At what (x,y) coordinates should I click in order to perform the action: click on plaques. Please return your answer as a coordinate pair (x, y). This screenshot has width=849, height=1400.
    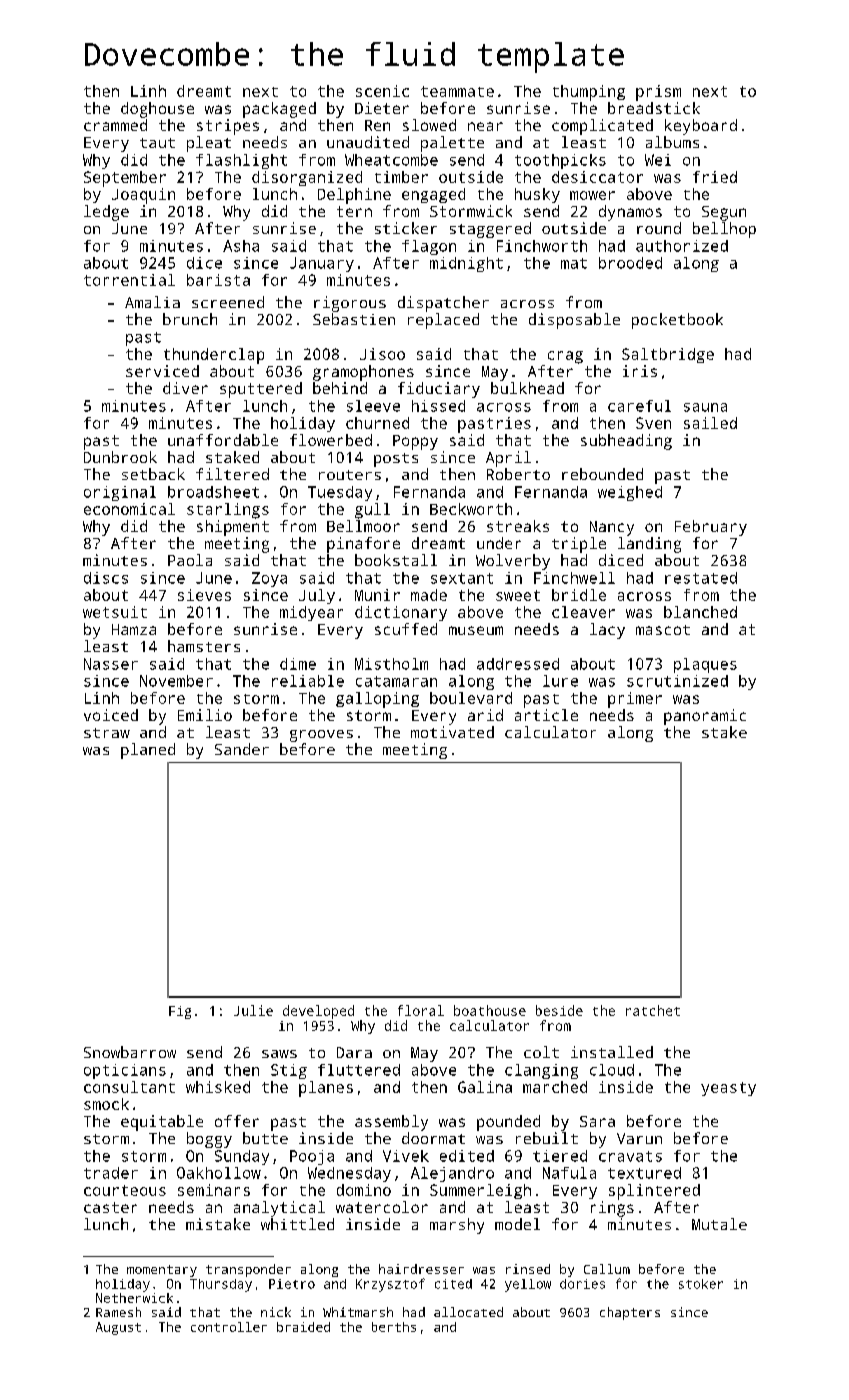
    Looking at the image, I should click on (705, 665).
